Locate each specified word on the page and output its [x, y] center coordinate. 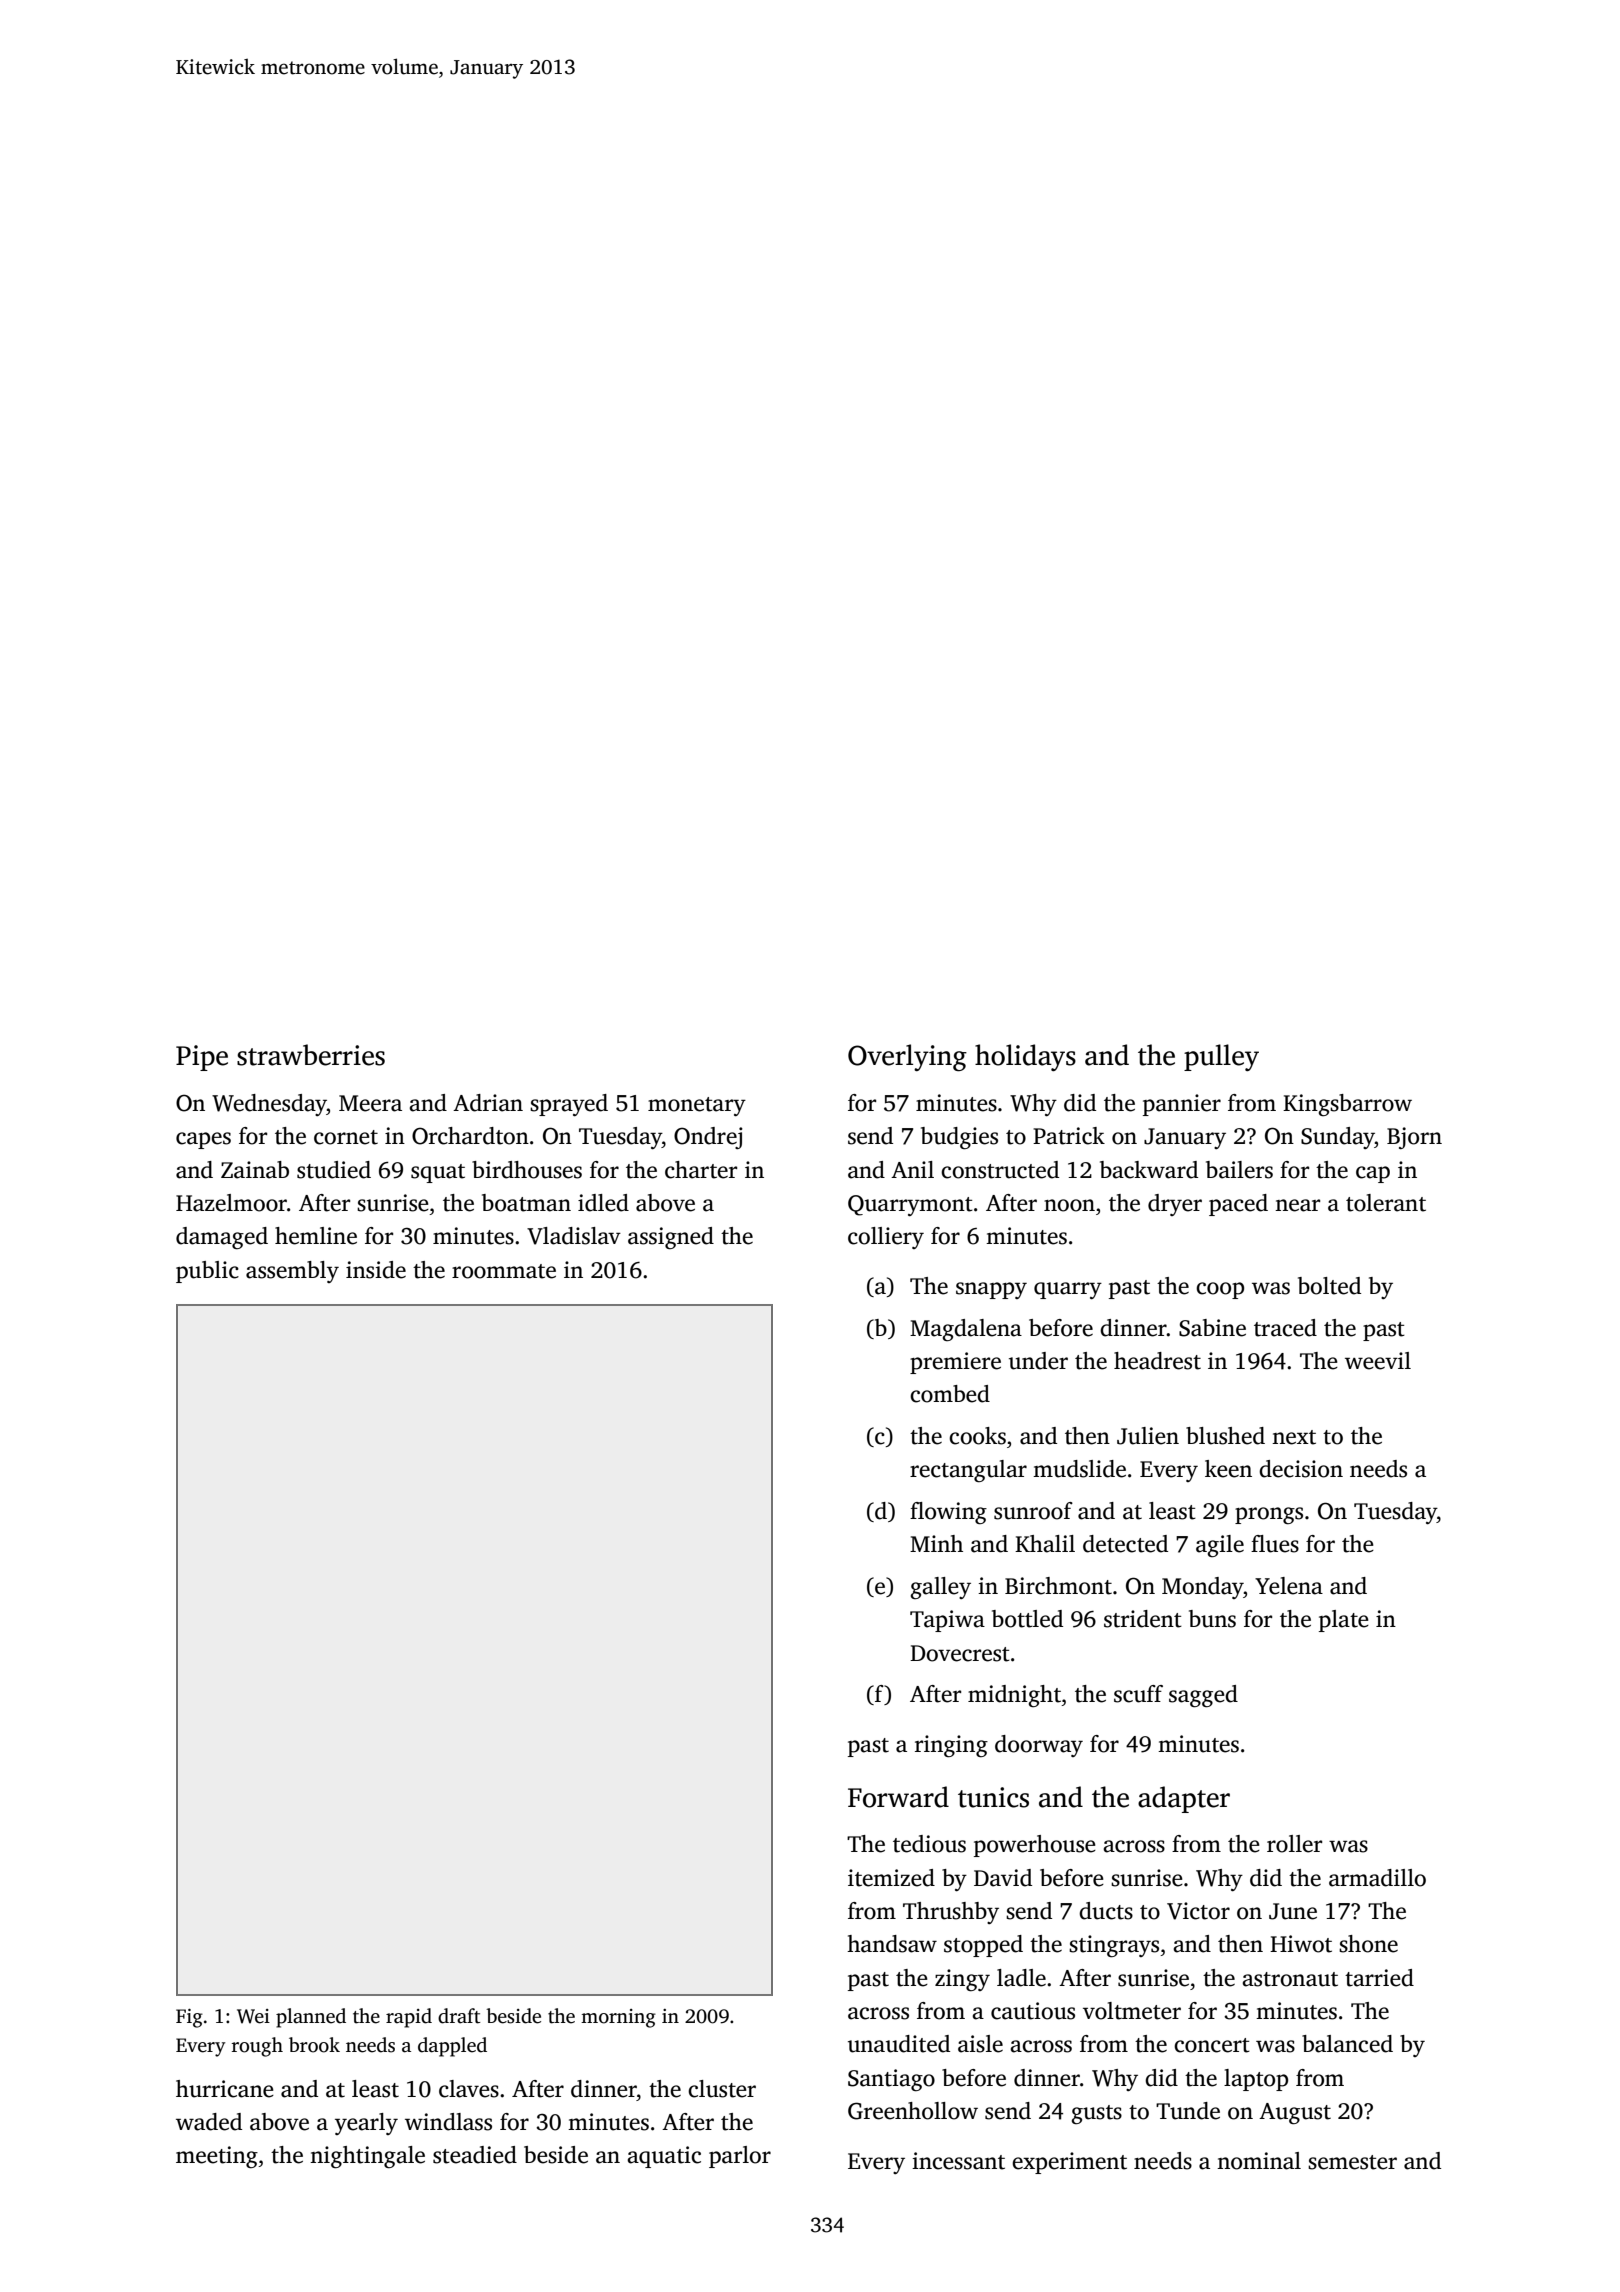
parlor [740, 2157]
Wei [253, 2016]
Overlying [907, 1057]
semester [1352, 2162]
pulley [1221, 1057]
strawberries [311, 1055]
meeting [217, 2157]
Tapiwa [947, 1621]
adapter [1184, 1799]
